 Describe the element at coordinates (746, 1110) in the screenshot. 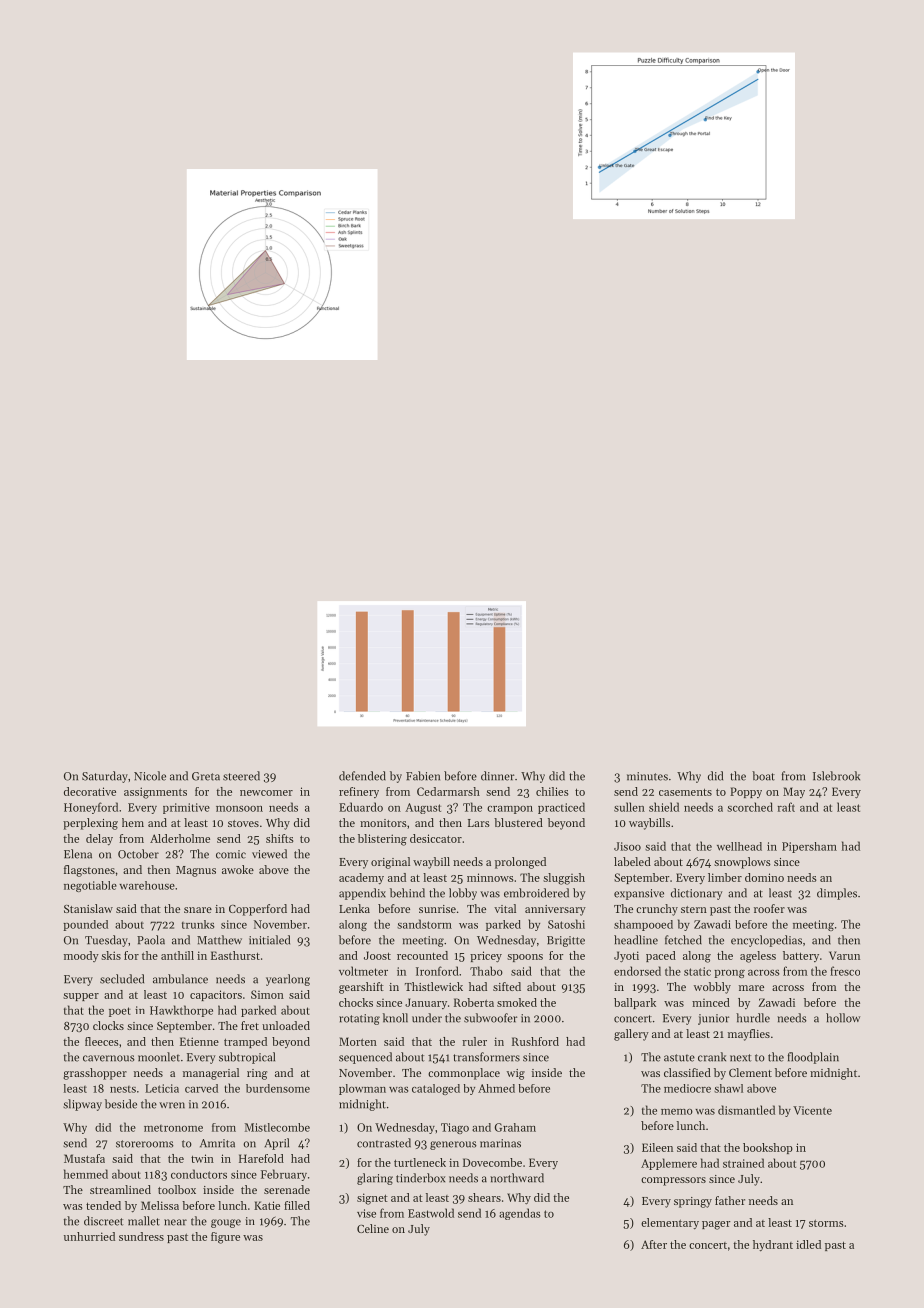

I see `dismantled` at that location.
